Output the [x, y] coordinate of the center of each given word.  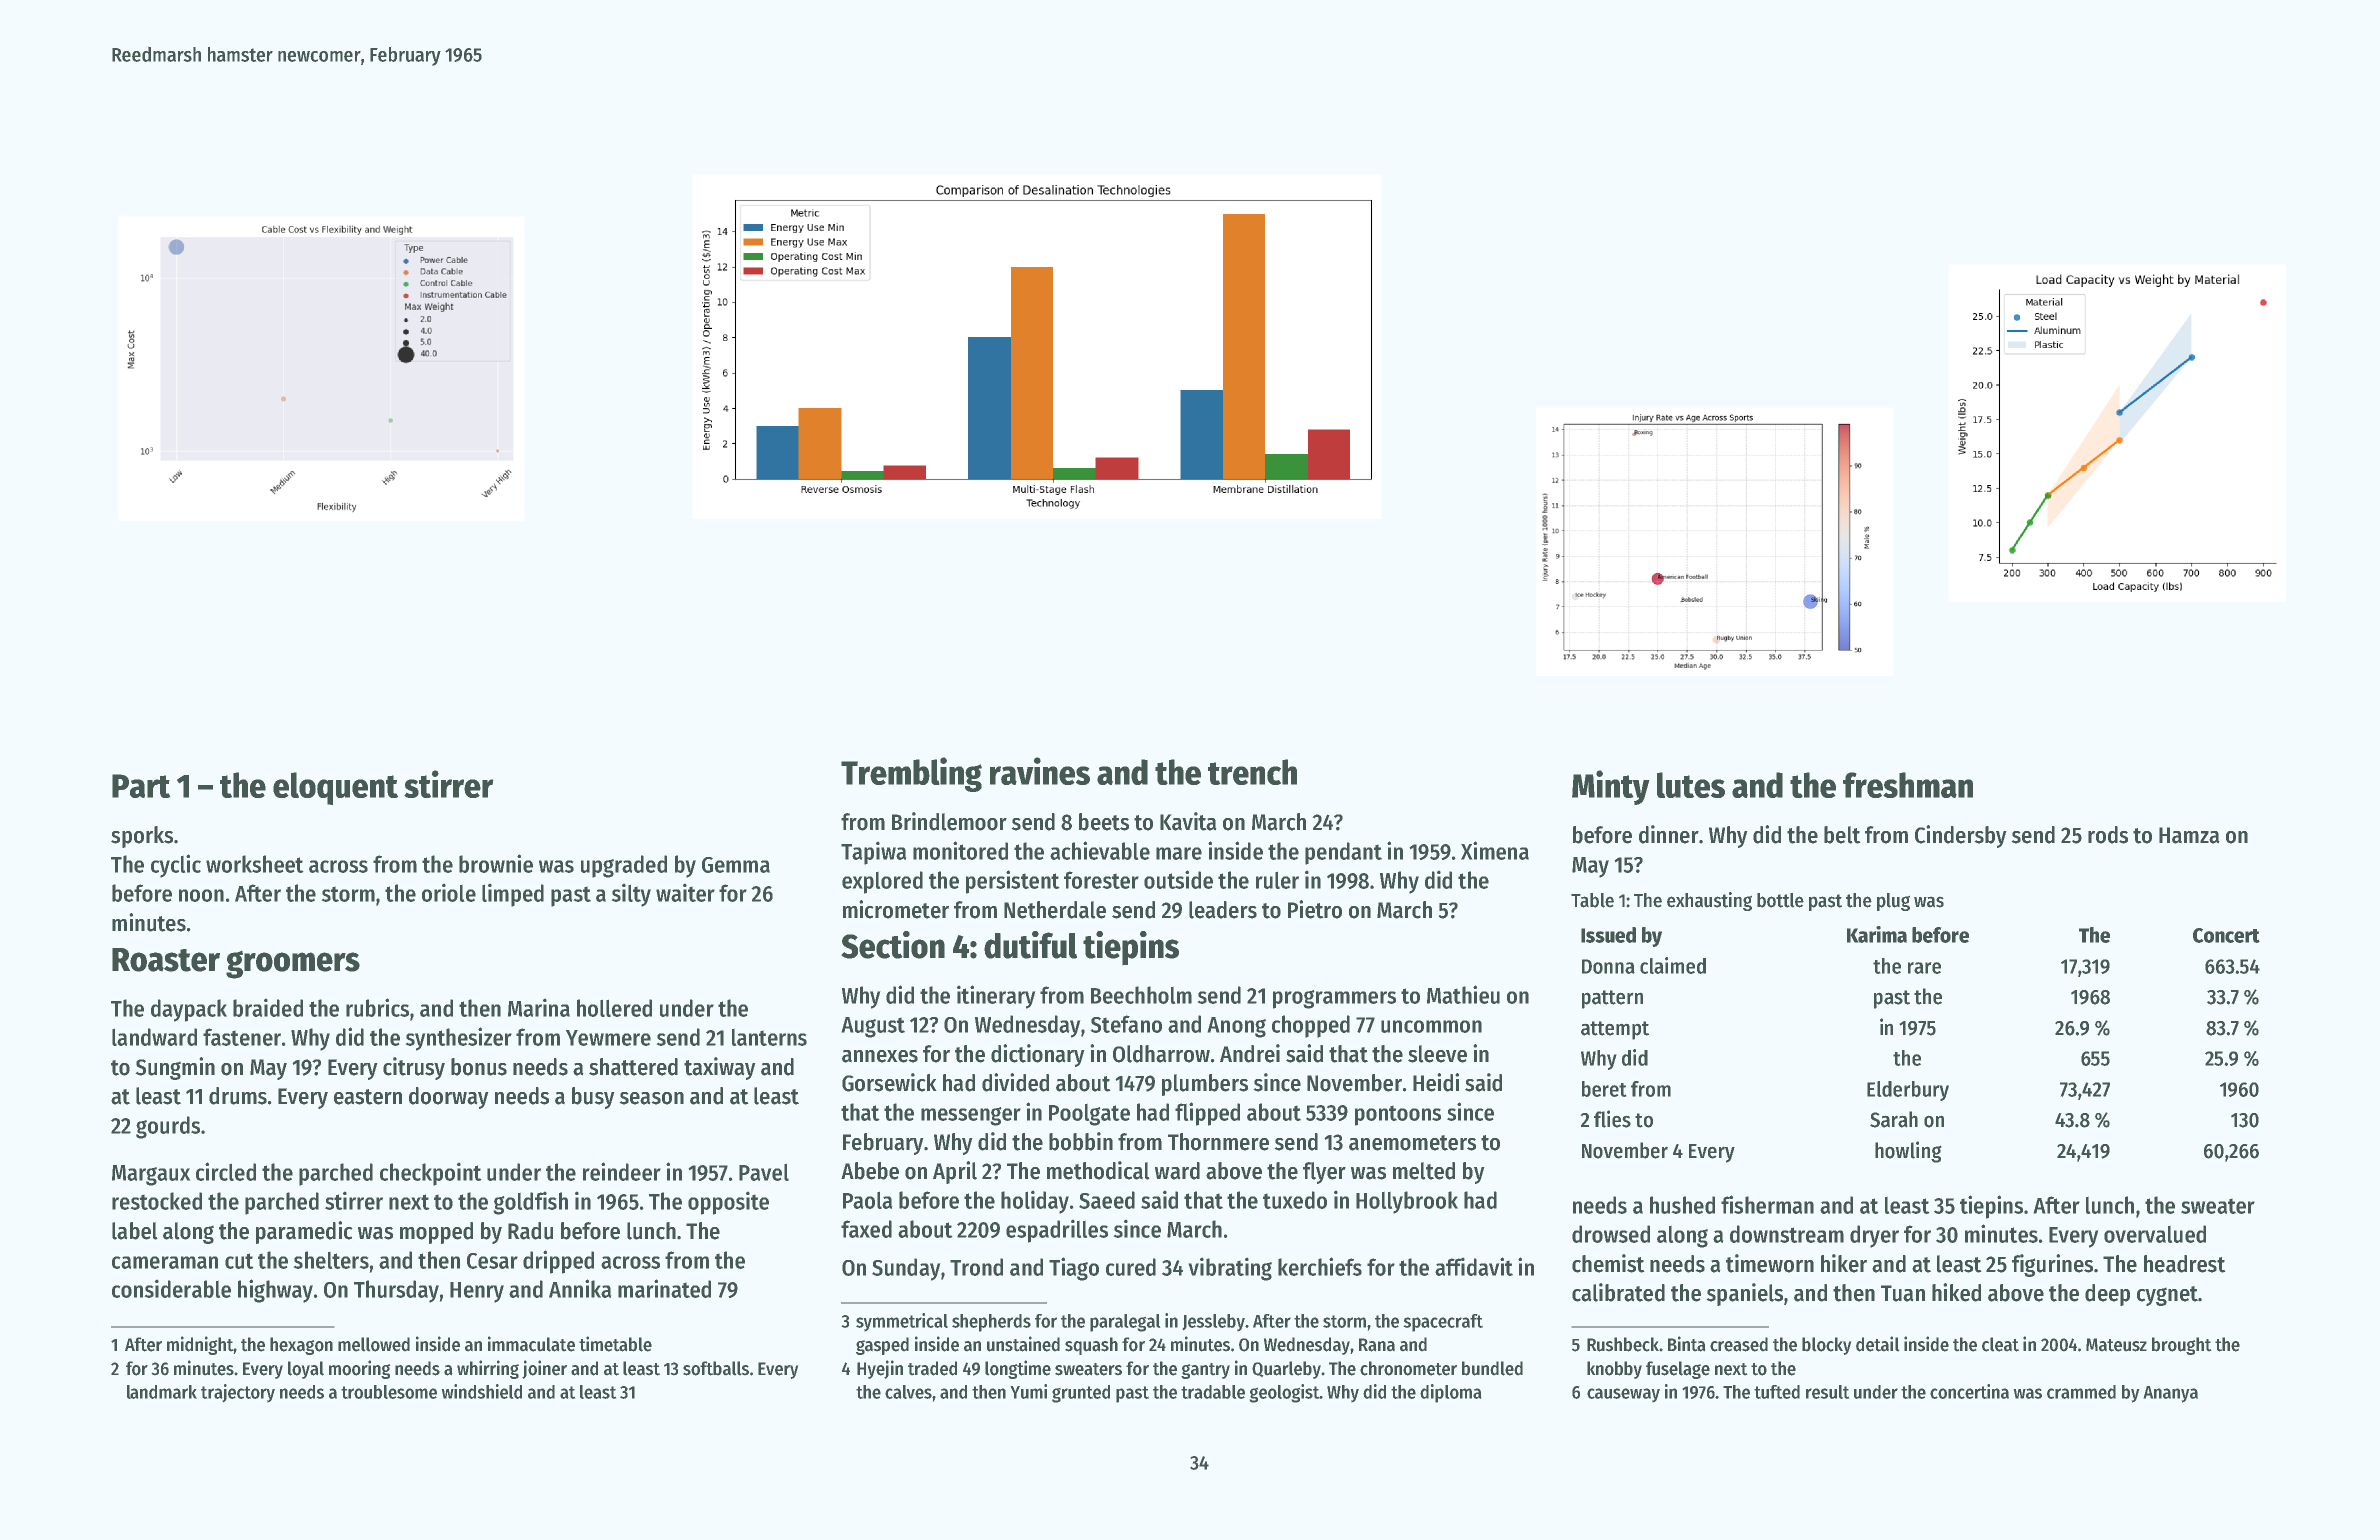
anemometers [1412, 1143]
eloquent [335, 788]
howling [1908, 1152]
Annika [580, 1288]
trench [1252, 772]
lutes [1691, 785]
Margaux [151, 1175]
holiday [1035, 1202]
